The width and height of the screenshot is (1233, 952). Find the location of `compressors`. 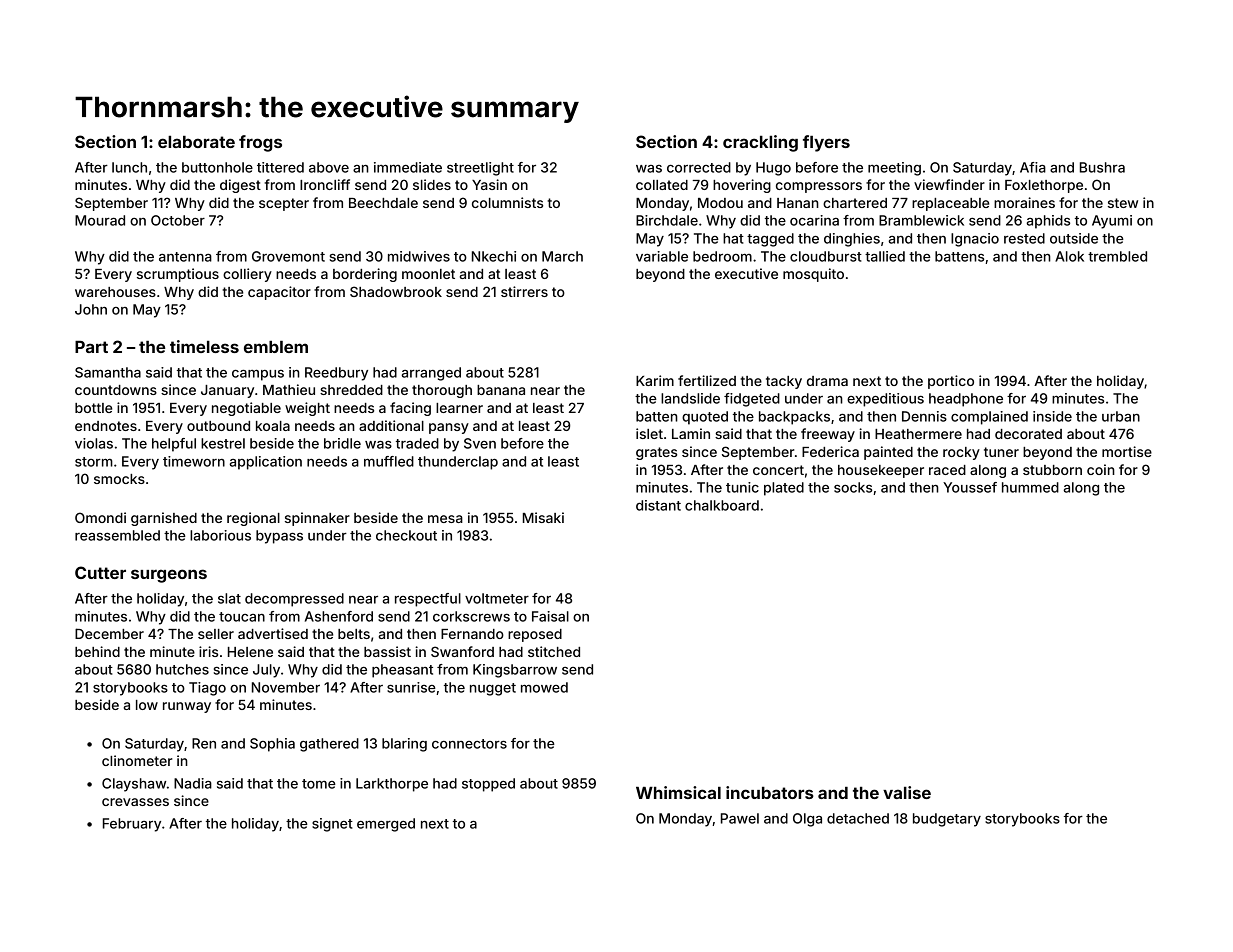

compressors is located at coordinates (819, 187).
